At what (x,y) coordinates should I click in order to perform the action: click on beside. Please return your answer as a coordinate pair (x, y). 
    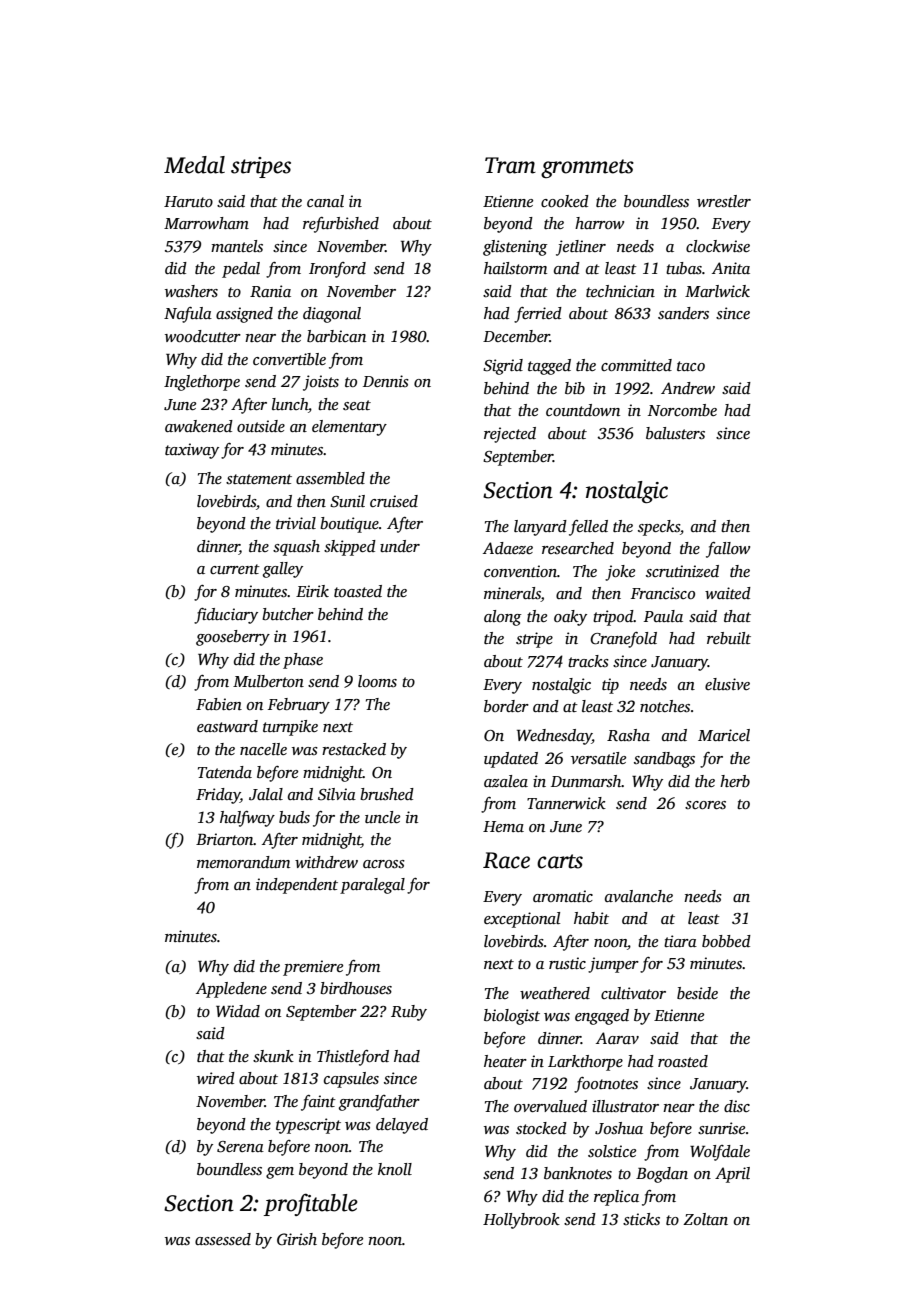
    Looking at the image, I should click on (697, 993).
